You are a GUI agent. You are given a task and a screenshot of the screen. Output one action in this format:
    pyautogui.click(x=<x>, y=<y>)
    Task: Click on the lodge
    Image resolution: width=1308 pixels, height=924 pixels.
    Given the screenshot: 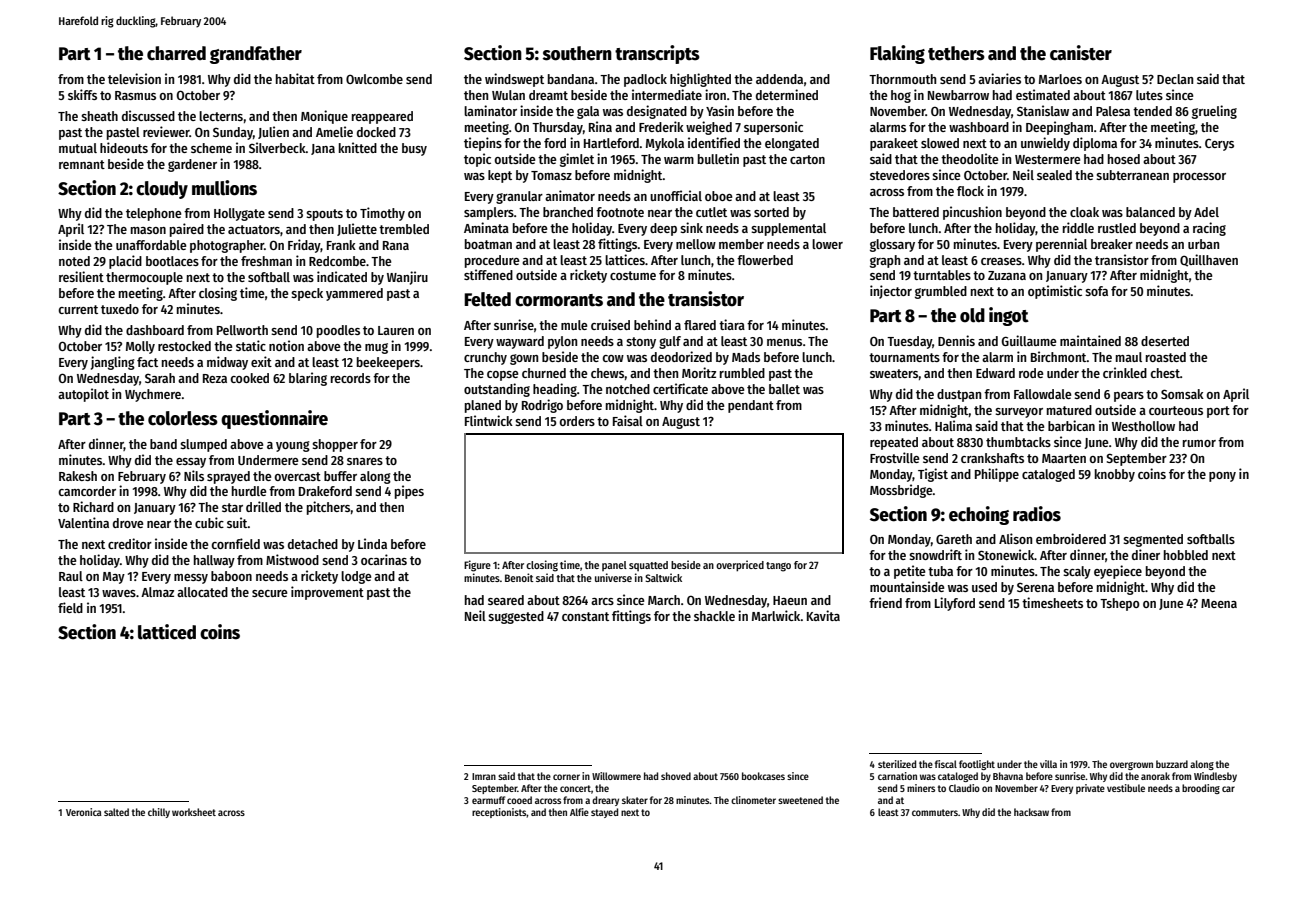 What is the action you would take?
    pyautogui.click(x=356, y=577)
